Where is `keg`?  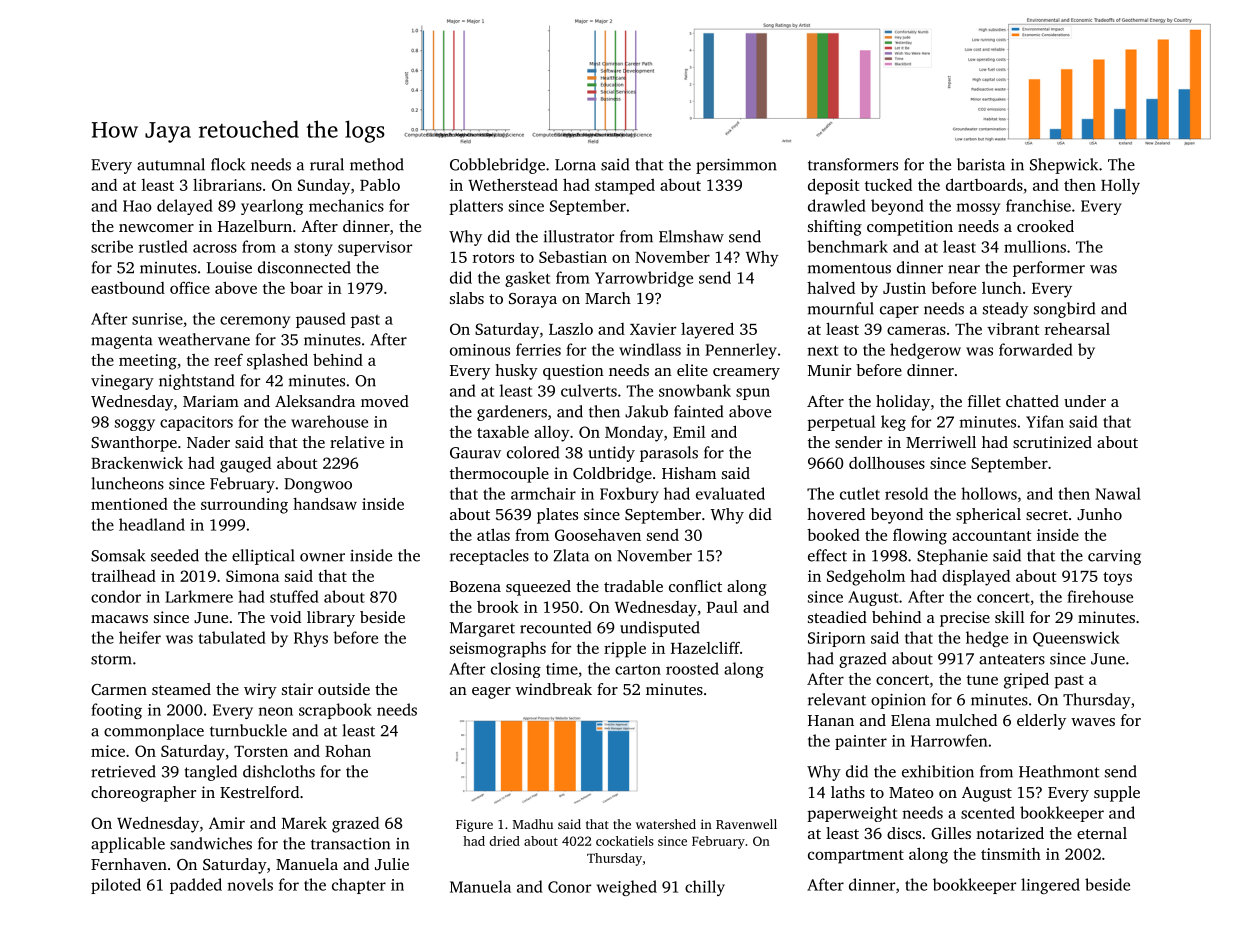
keg is located at coordinates (893, 423).
